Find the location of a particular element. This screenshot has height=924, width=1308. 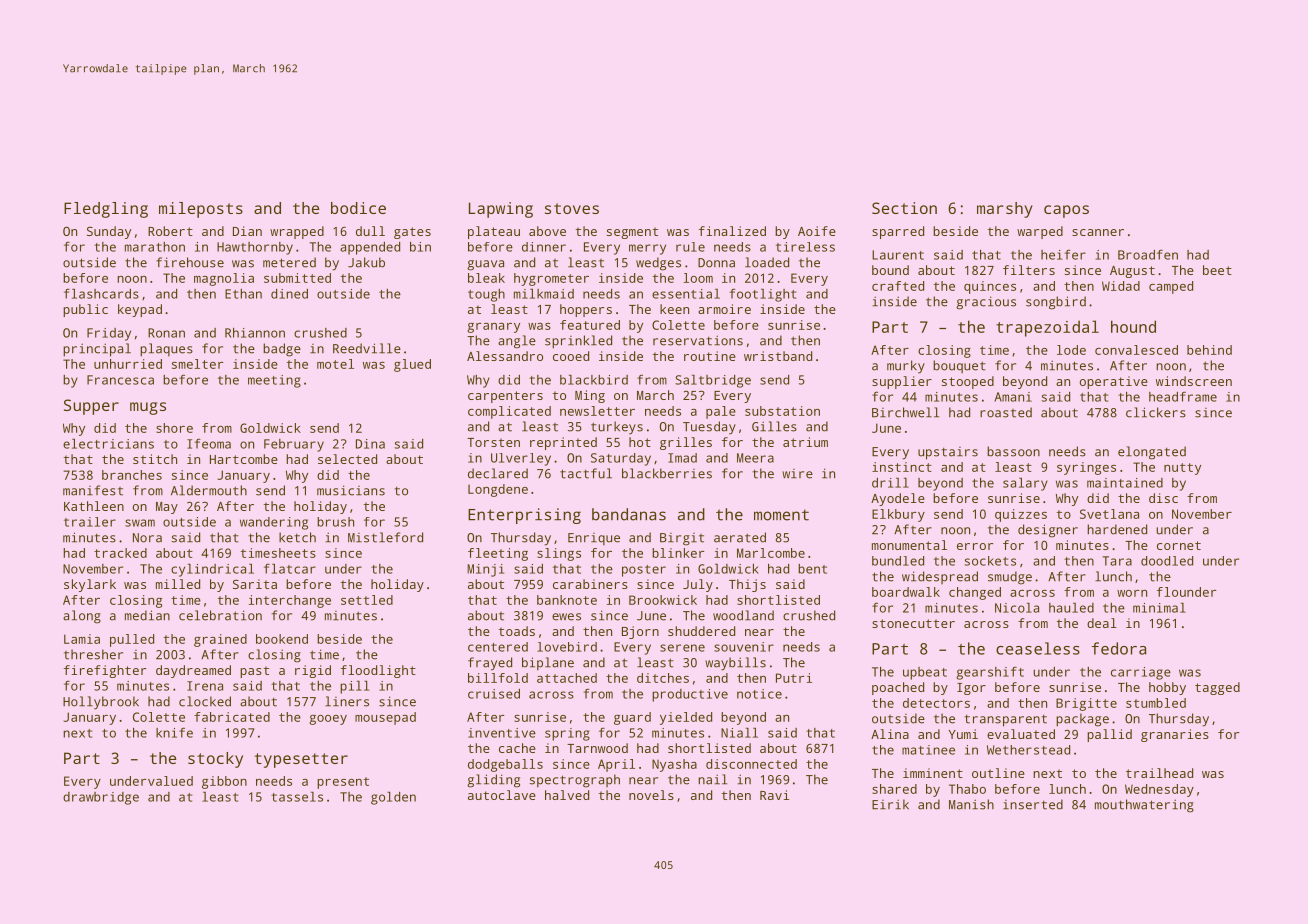

cornet is located at coordinates (1179, 545).
